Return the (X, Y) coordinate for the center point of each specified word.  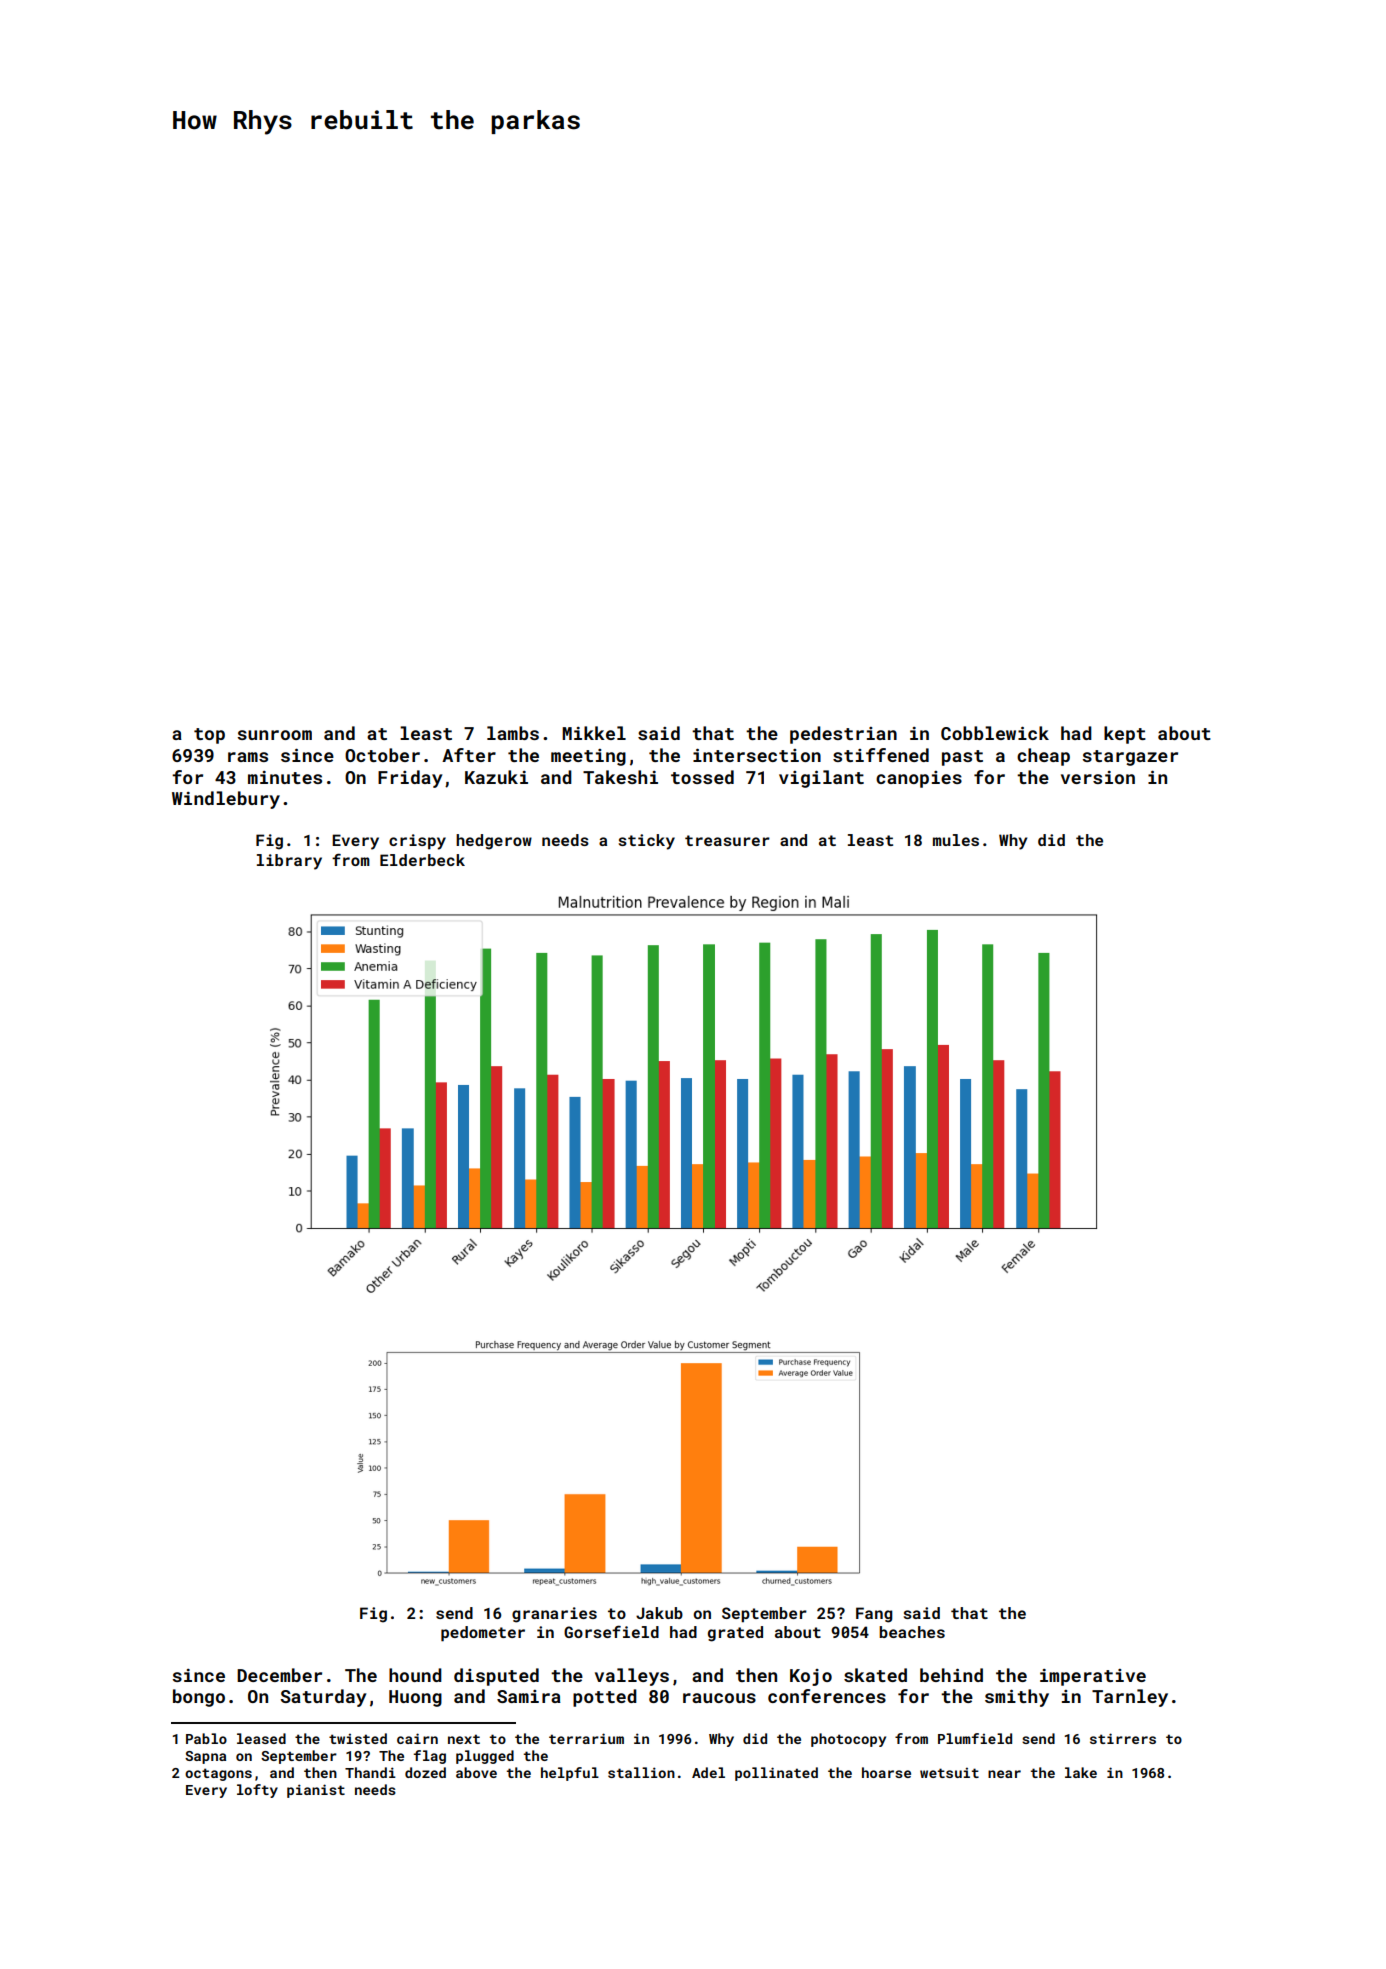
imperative (1093, 1677)
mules (956, 840)
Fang (874, 1615)
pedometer (483, 1634)
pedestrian (843, 735)
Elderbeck (422, 860)
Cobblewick (995, 733)
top (209, 736)
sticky (646, 842)
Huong (415, 1698)
